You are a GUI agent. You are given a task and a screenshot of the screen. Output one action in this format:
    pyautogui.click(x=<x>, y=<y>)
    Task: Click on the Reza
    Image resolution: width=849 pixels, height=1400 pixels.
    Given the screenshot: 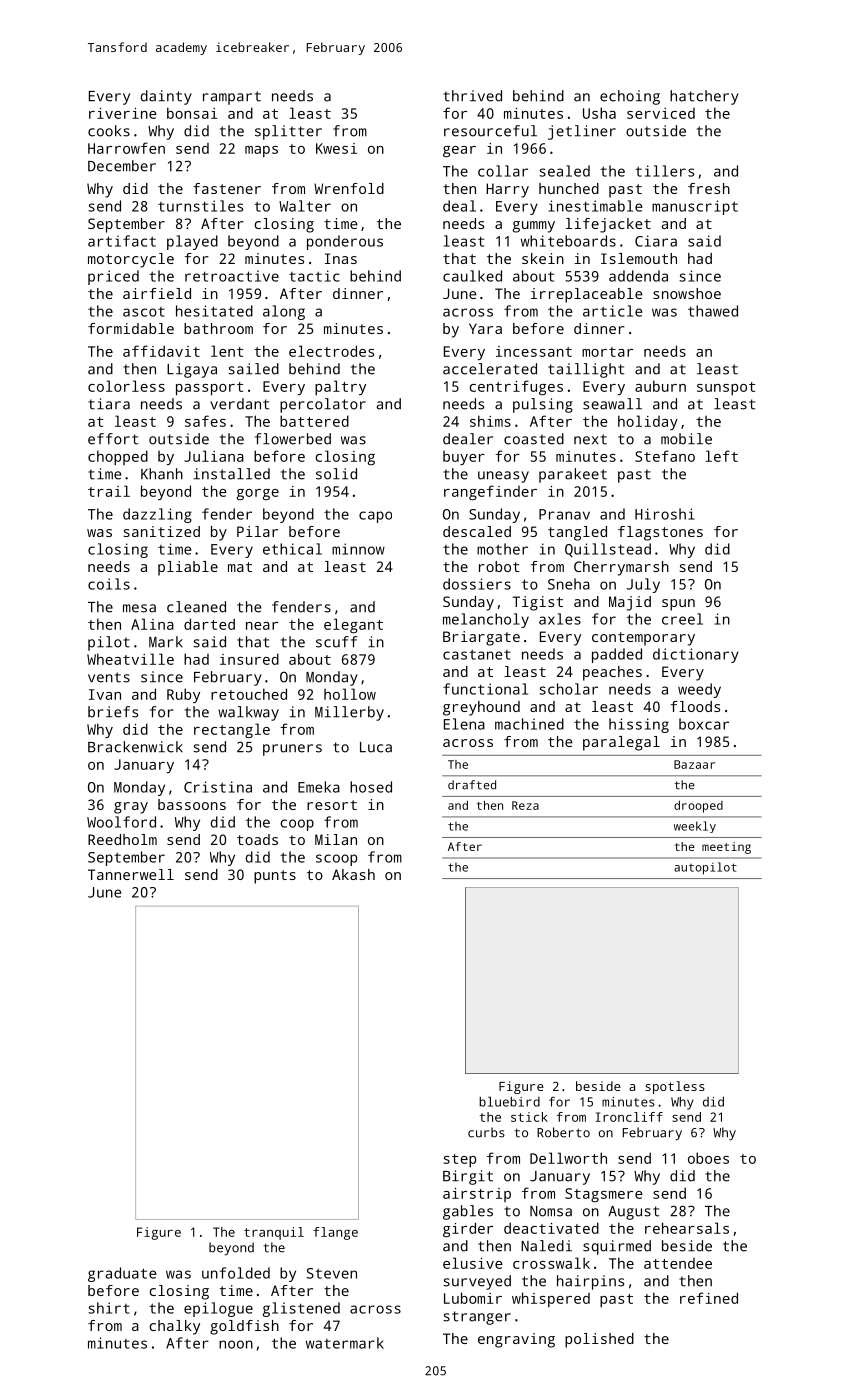 What is the action you would take?
    pyautogui.click(x=525, y=805)
